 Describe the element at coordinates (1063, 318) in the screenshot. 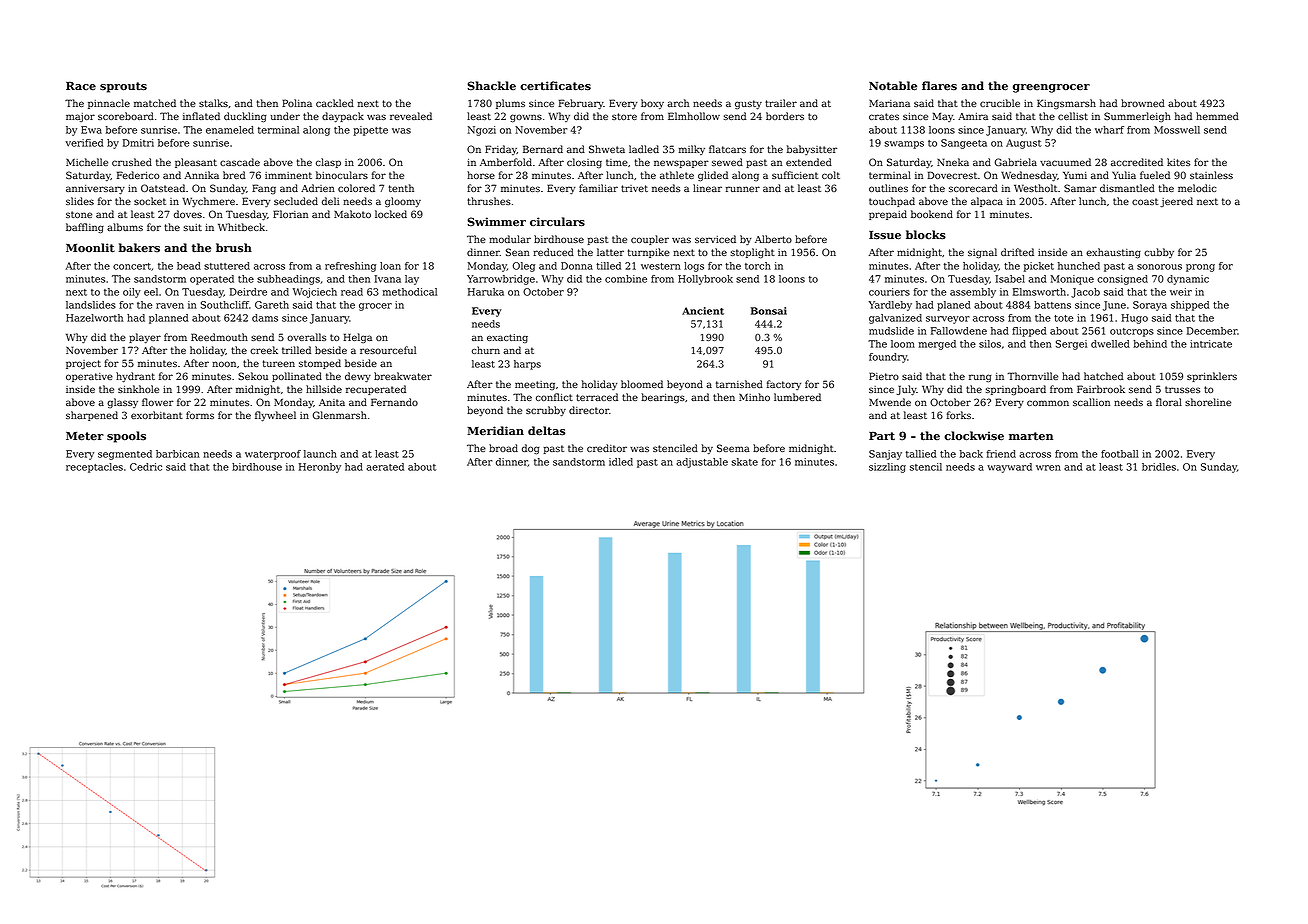

I see `tote` at that location.
